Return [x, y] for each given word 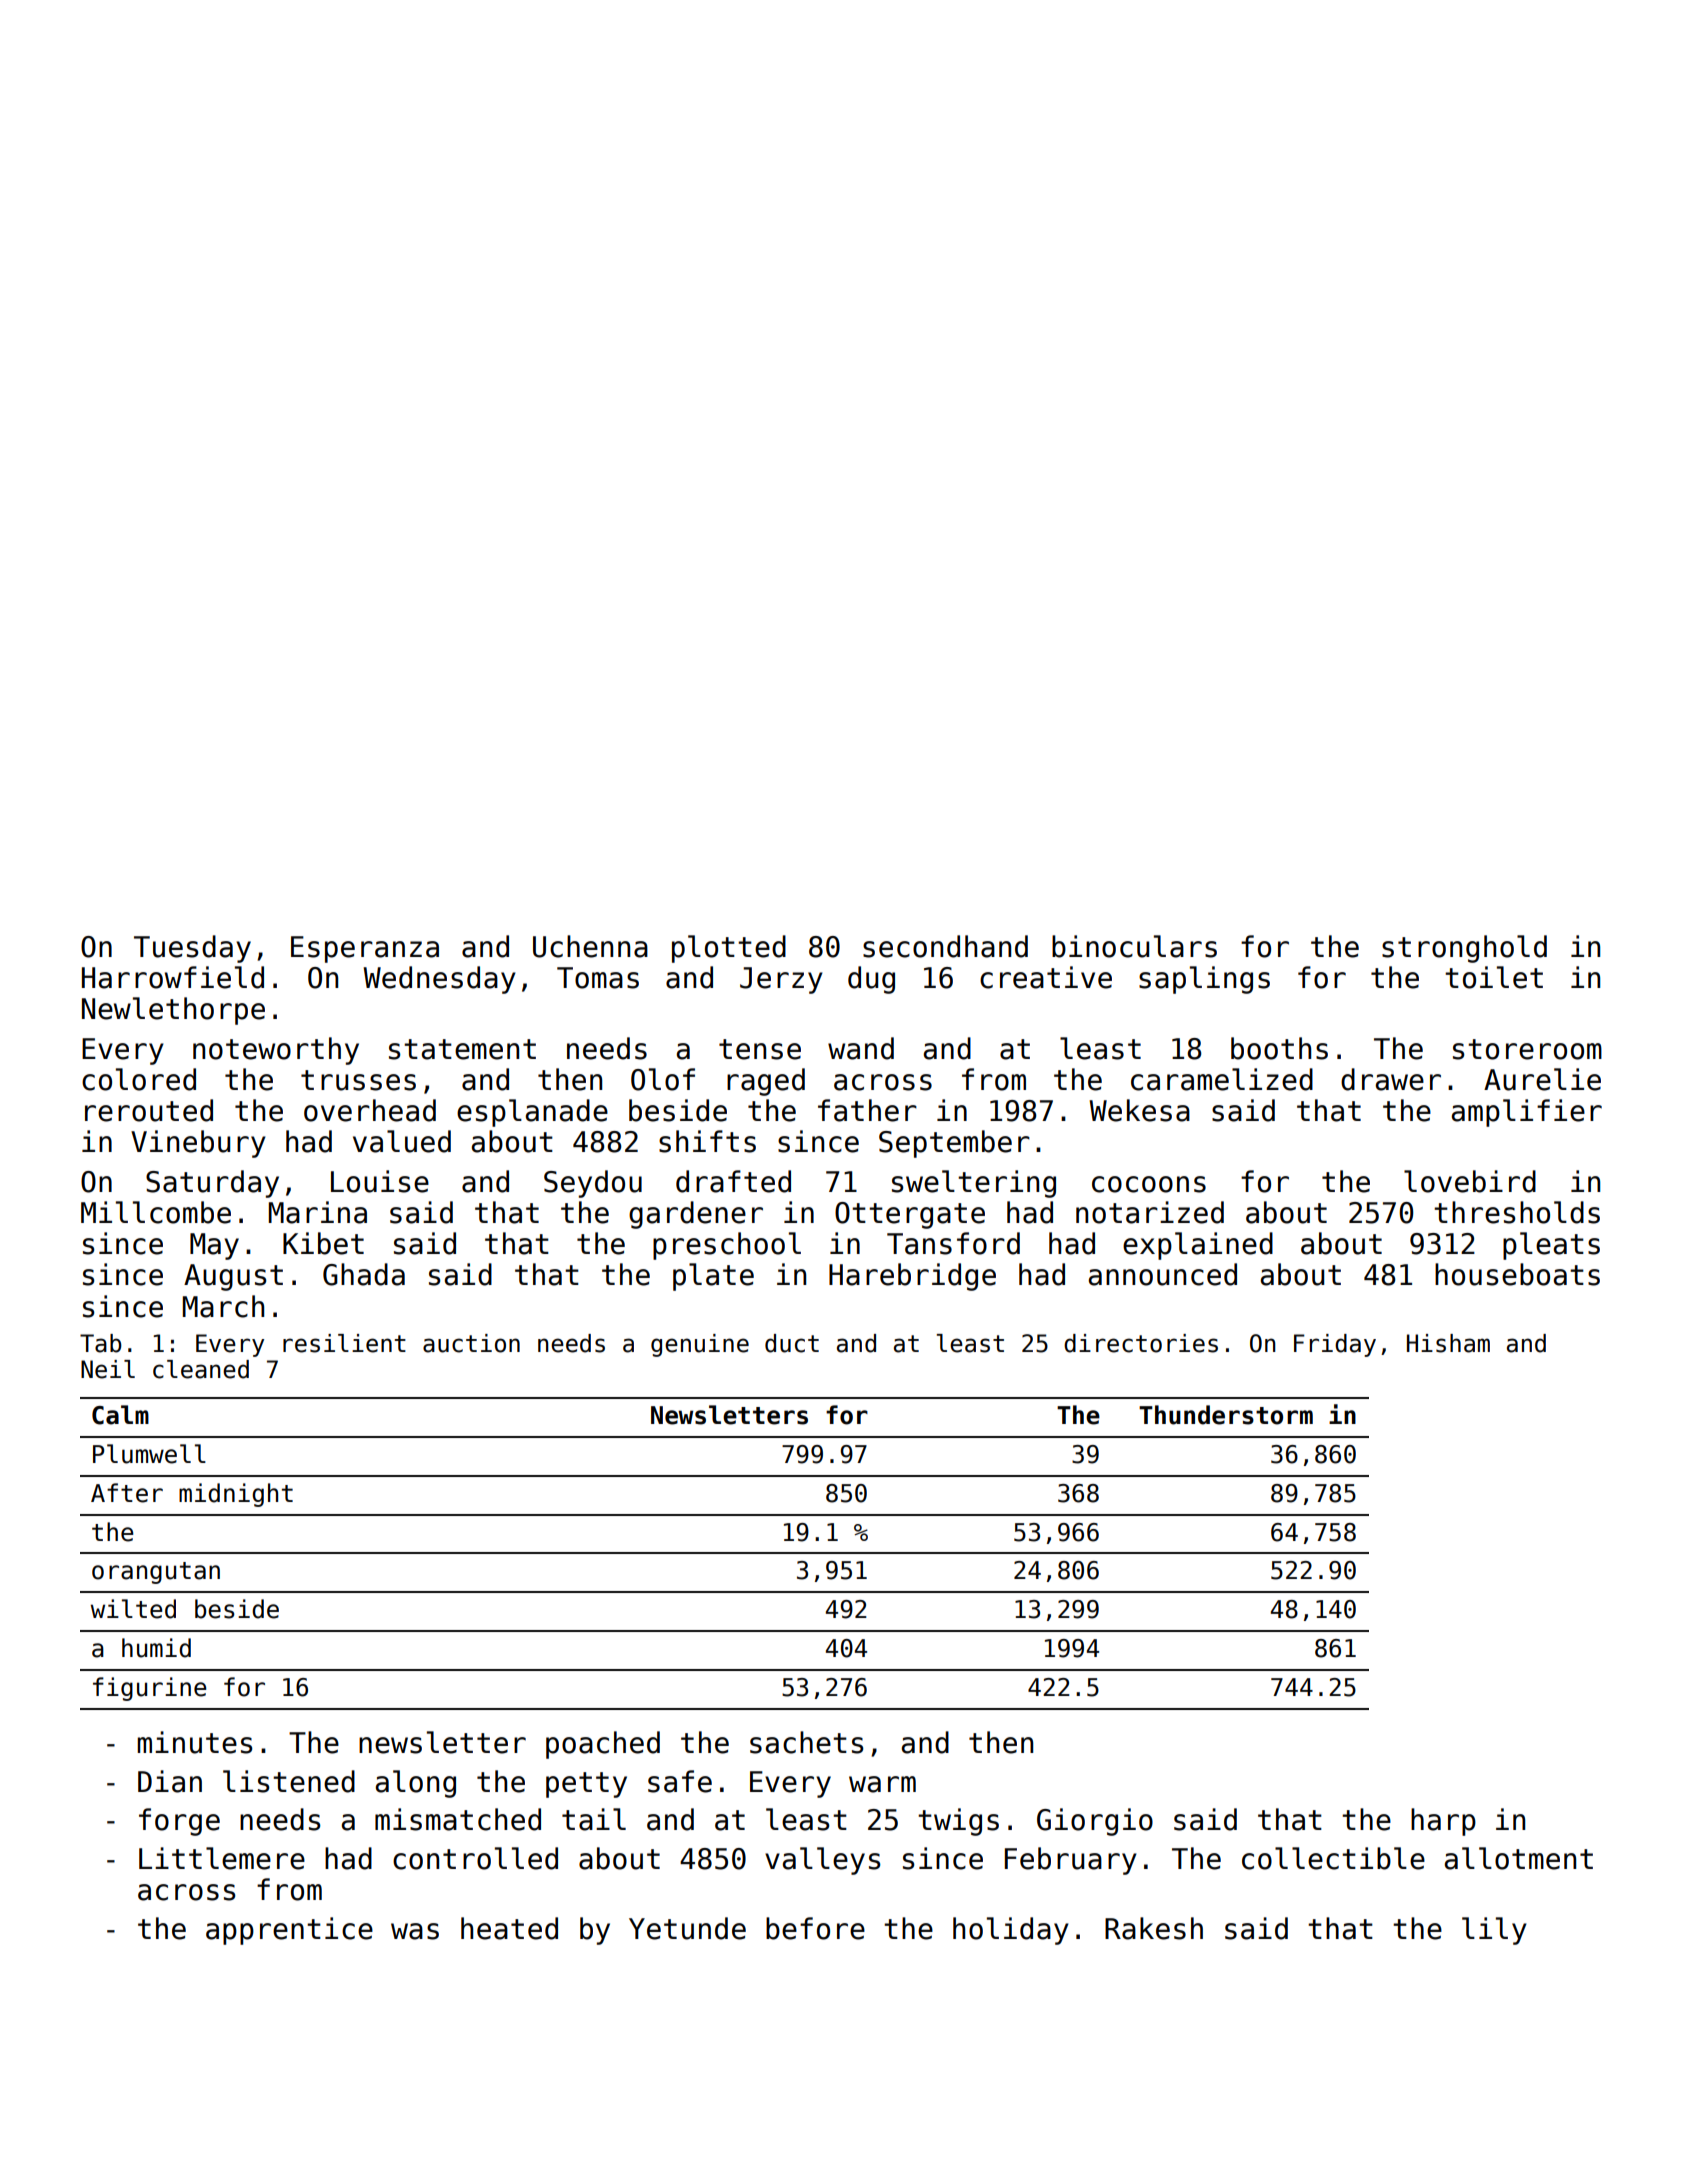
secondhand [945, 946]
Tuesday [192, 949]
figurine [149, 1689]
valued [402, 1141]
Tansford [953, 1243]
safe [680, 1781]
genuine [700, 1345]
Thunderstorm [1226, 1415]
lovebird [1470, 1181]
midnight [236, 1495]
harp [1443, 1822]
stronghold [1464, 949]
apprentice [289, 1931]
